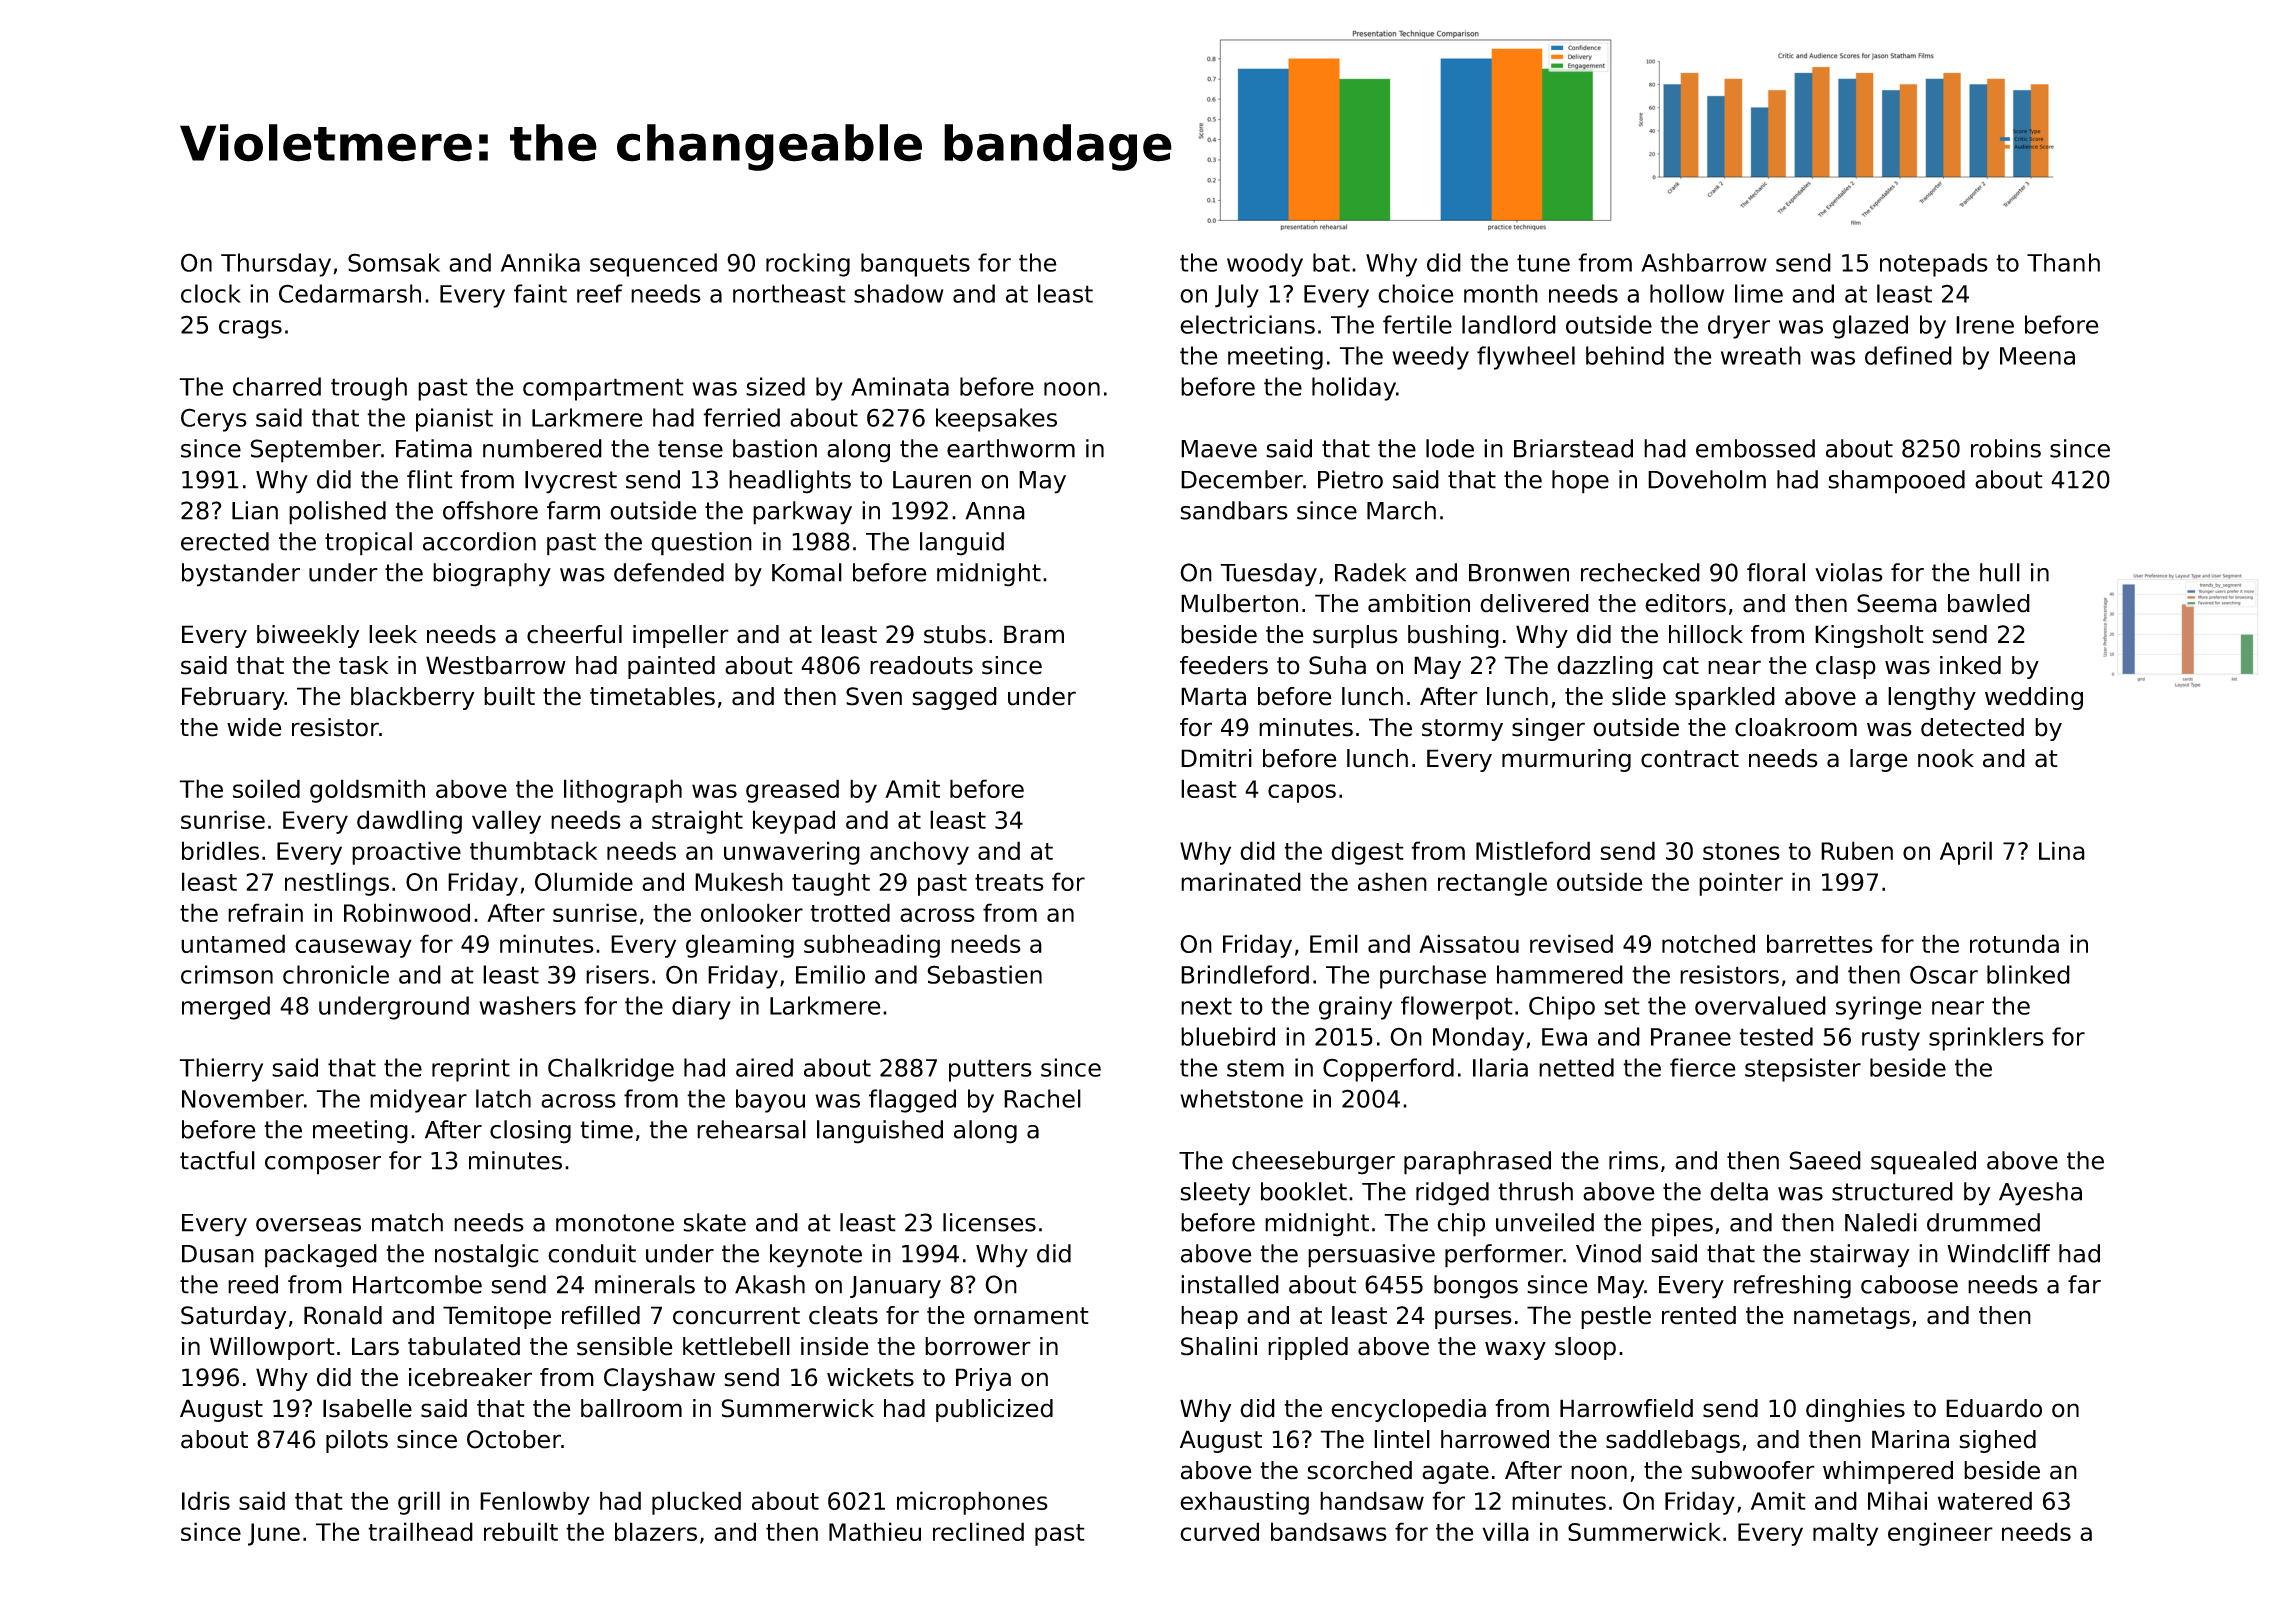 Image resolution: width=2292 pixels, height=1620 pixels. What do you see at coordinates (1708, 943) in the screenshot?
I see `notched` at bounding box center [1708, 943].
